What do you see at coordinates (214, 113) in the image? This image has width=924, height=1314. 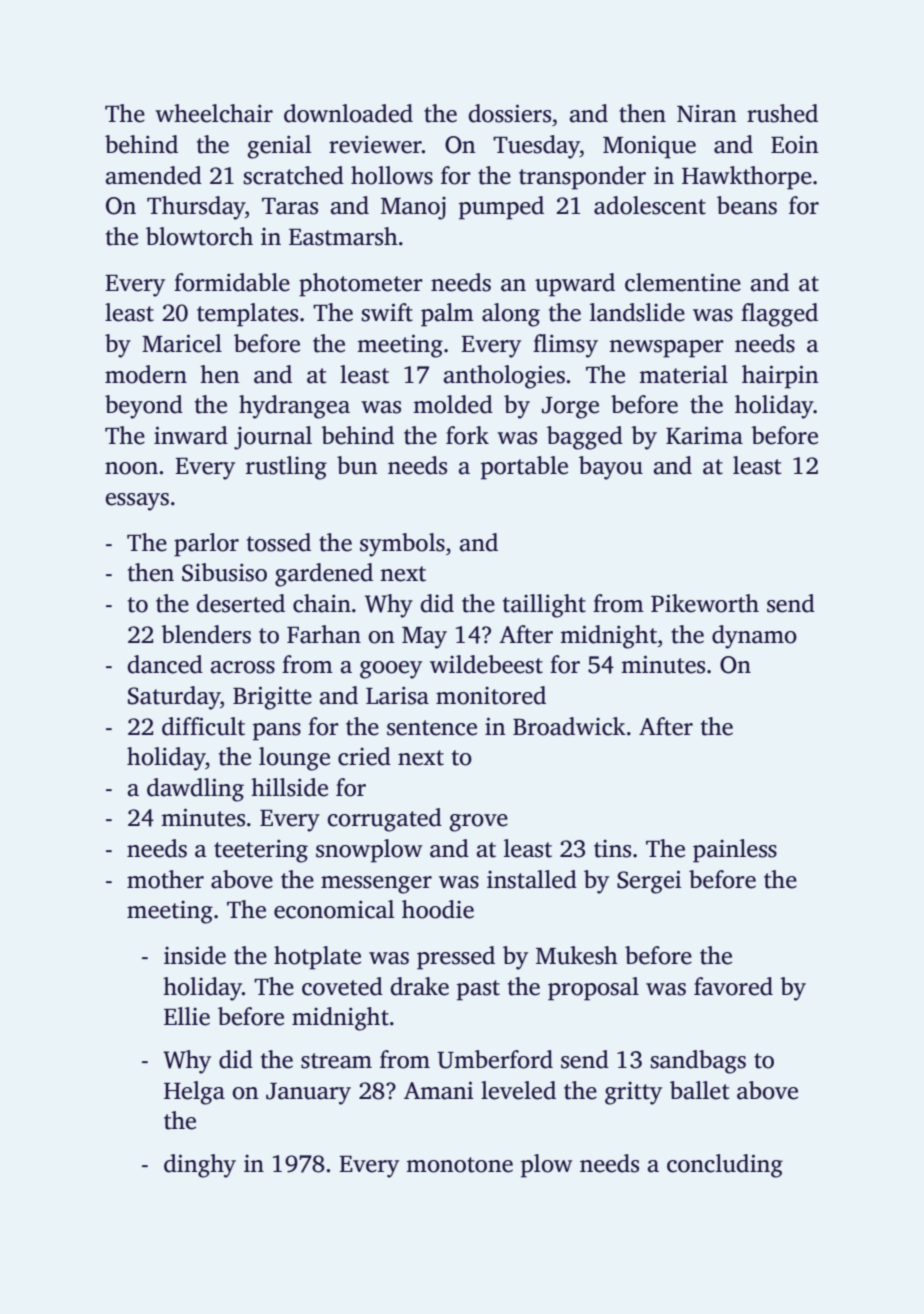 I see `wheelchair` at bounding box center [214, 113].
